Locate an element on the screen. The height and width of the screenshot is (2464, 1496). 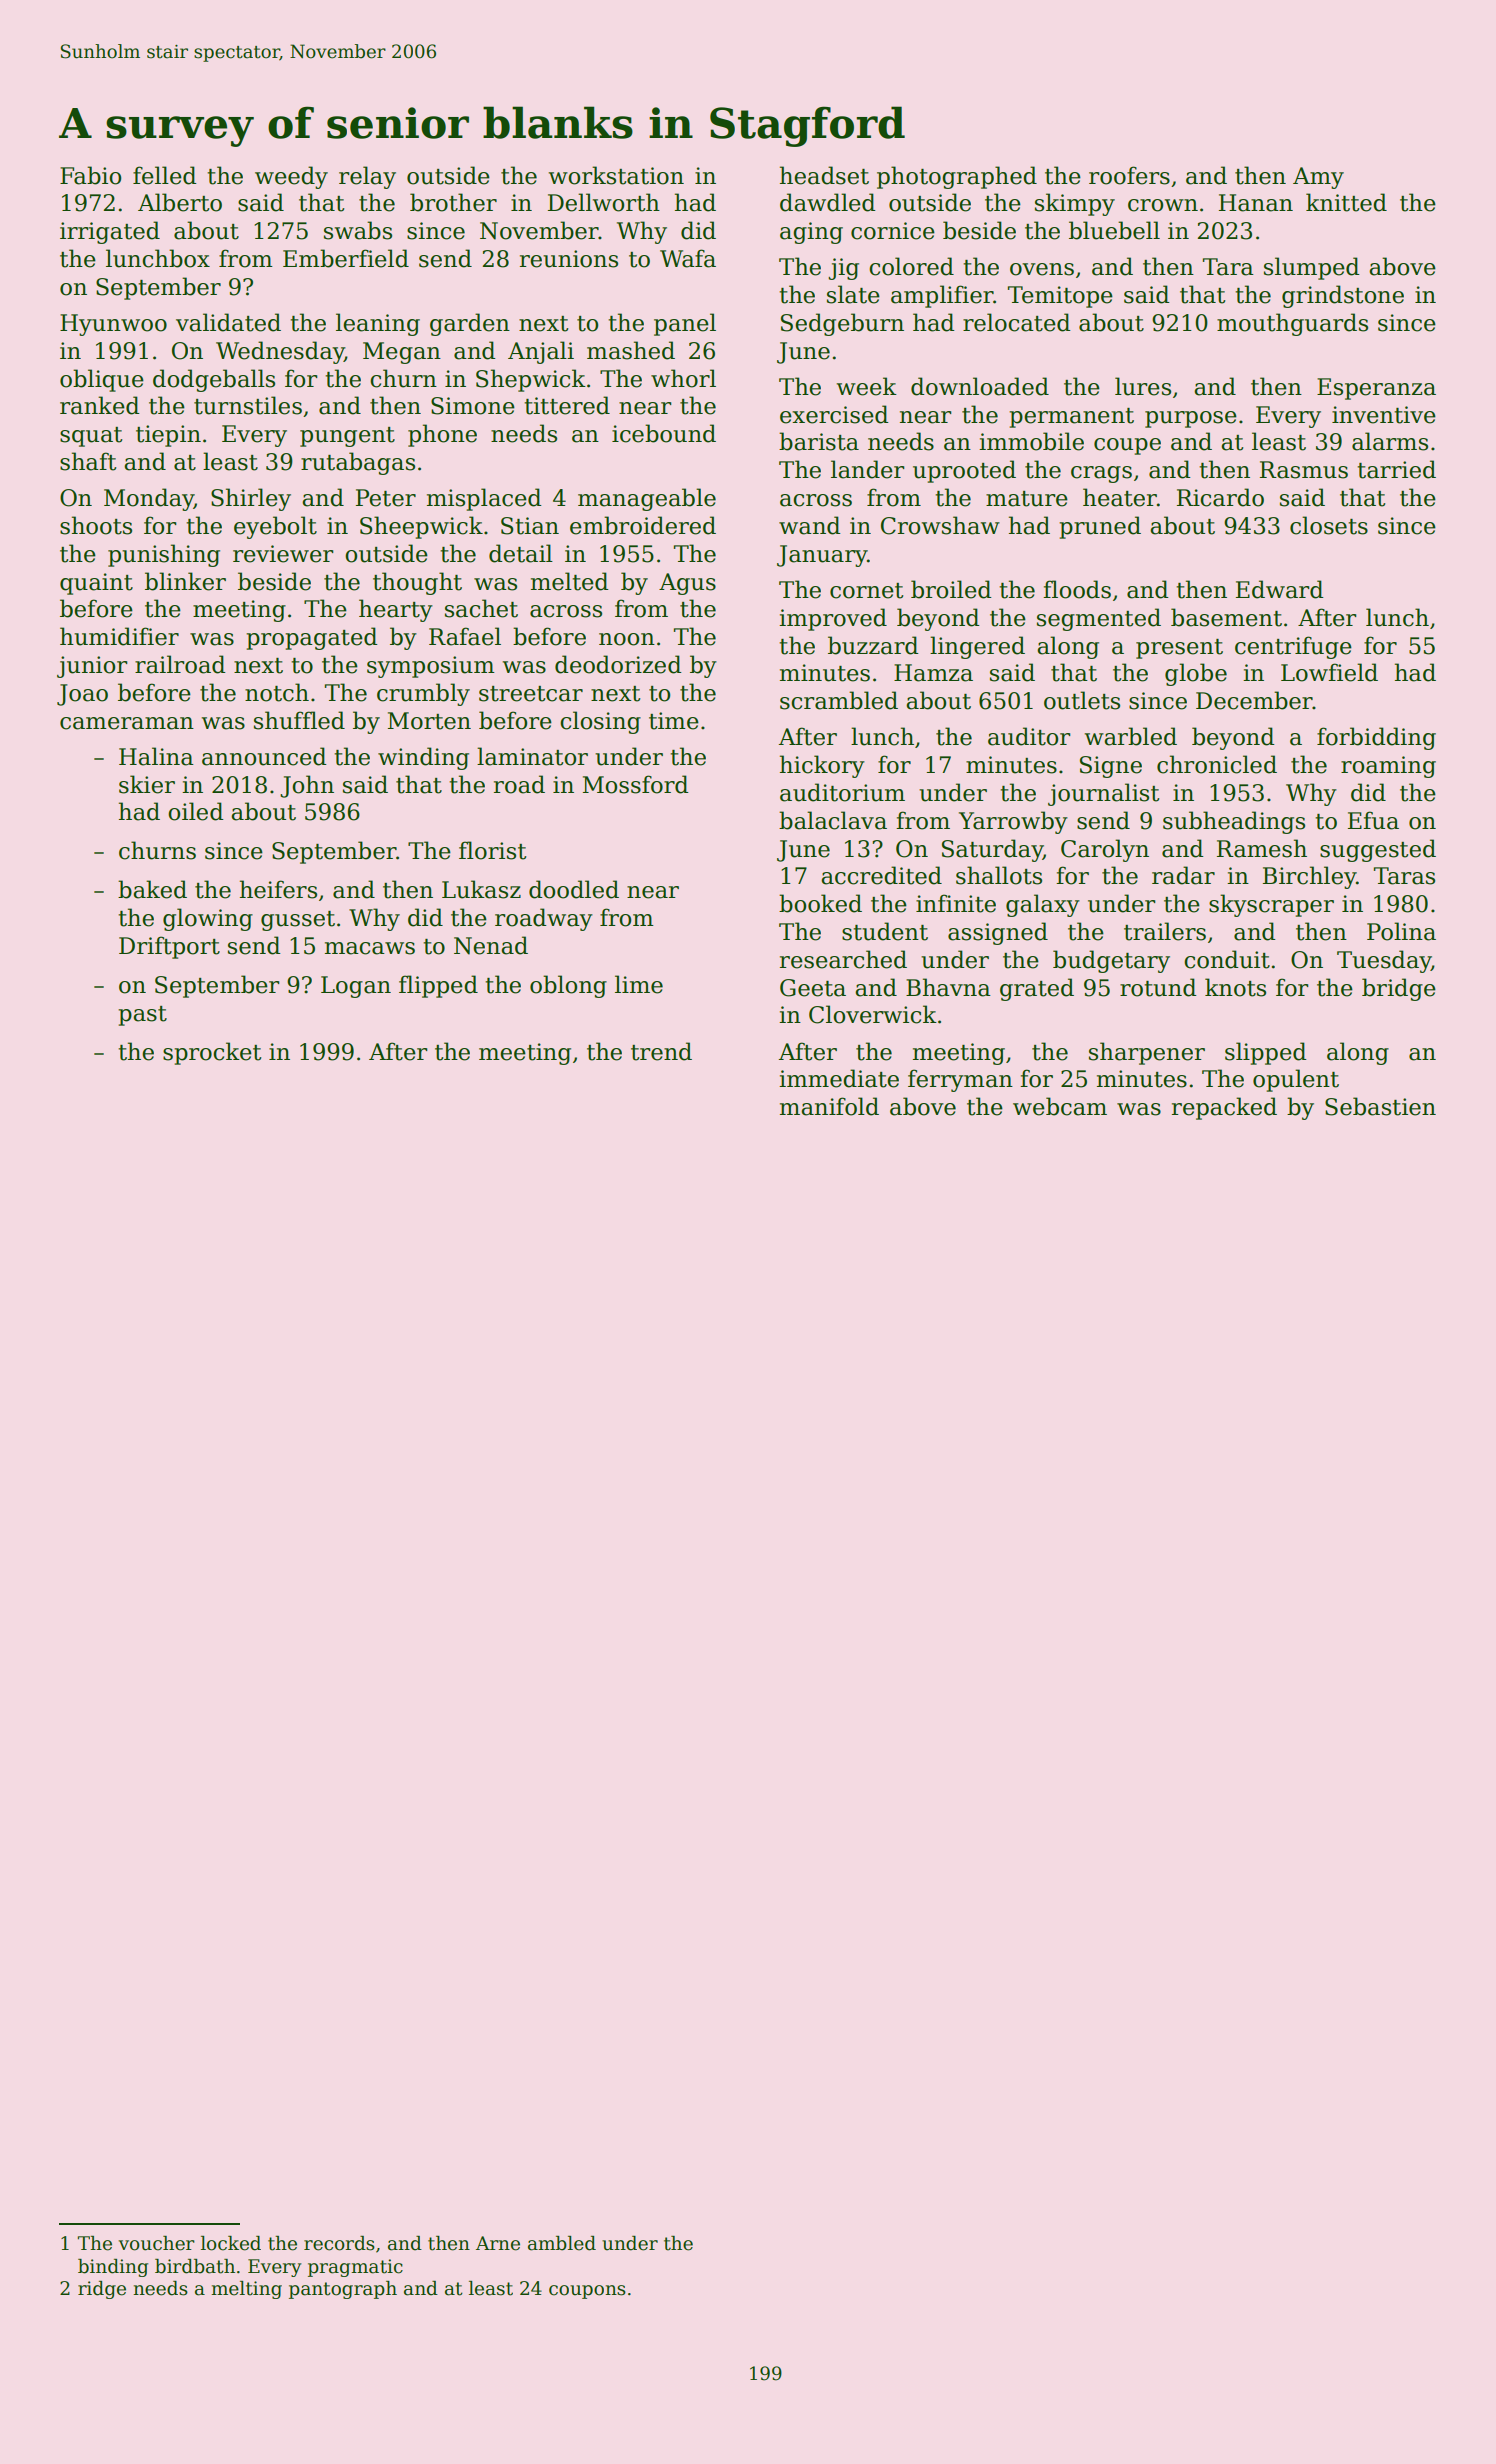
Sebastien is located at coordinates (1380, 1106).
